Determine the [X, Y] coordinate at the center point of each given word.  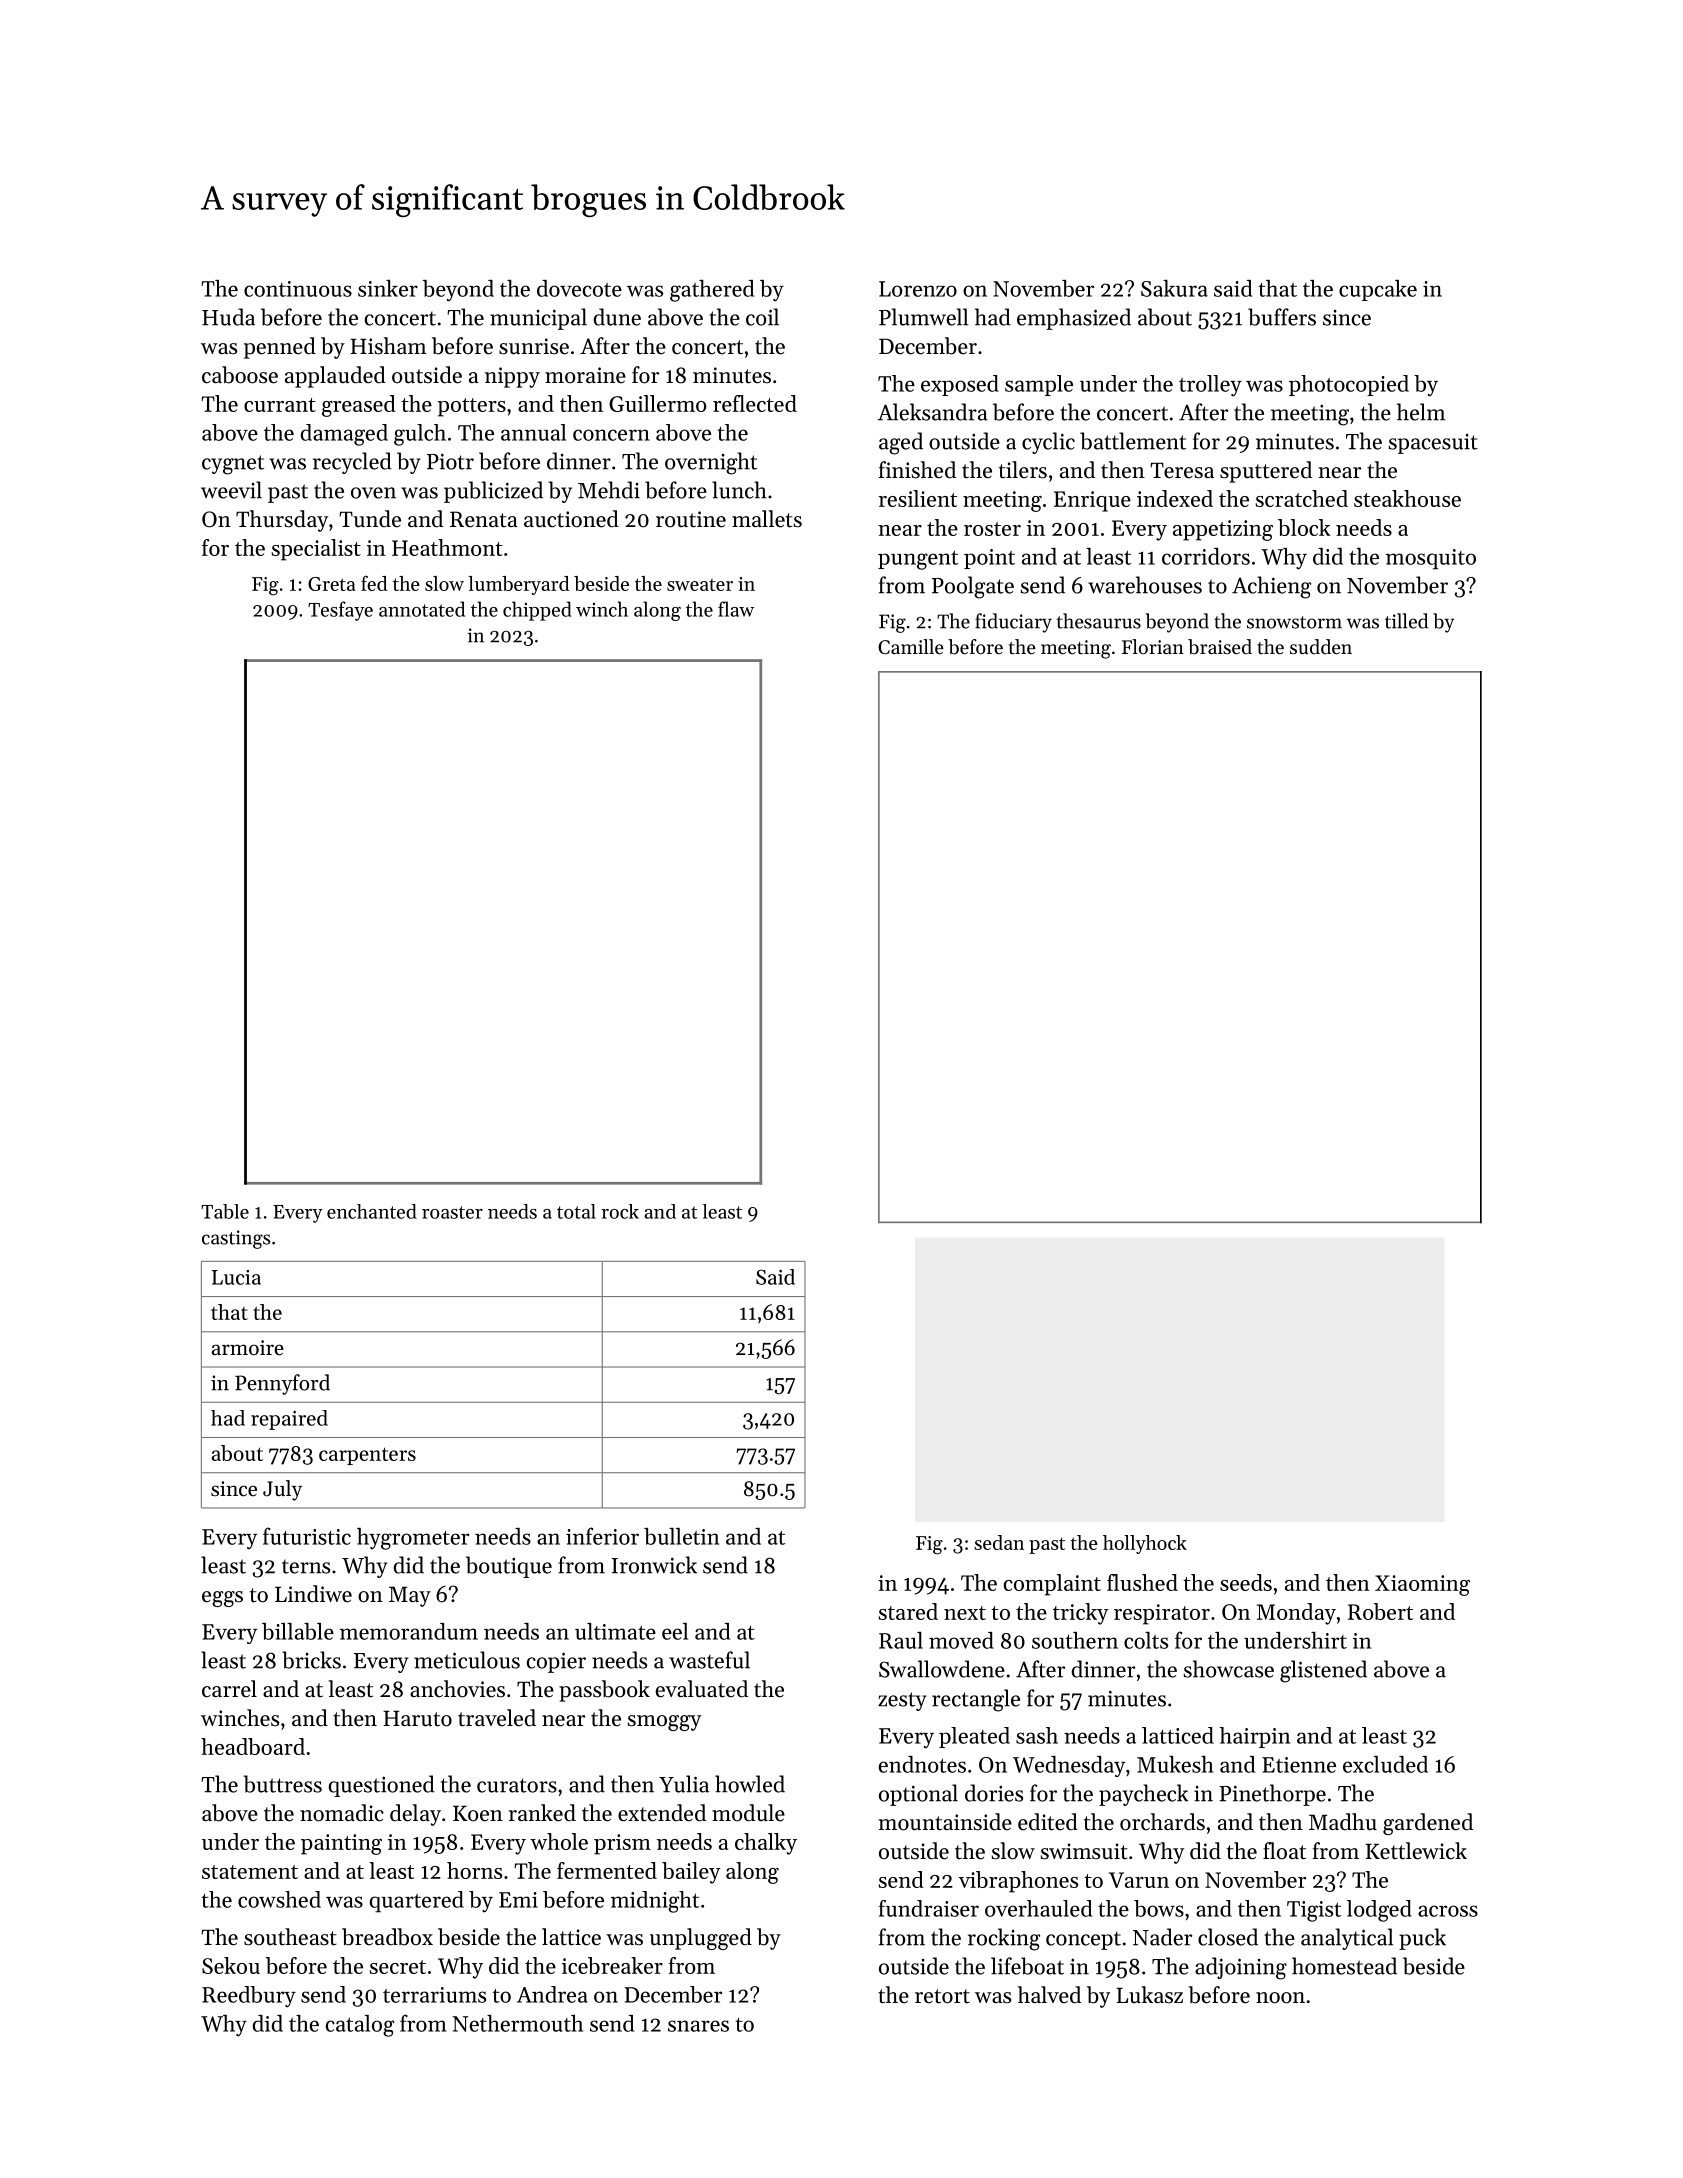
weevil [231, 490]
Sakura [1174, 288]
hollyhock [1145, 1544]
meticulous [467, 1660]
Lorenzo [918, 289]
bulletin [681, 1536]
